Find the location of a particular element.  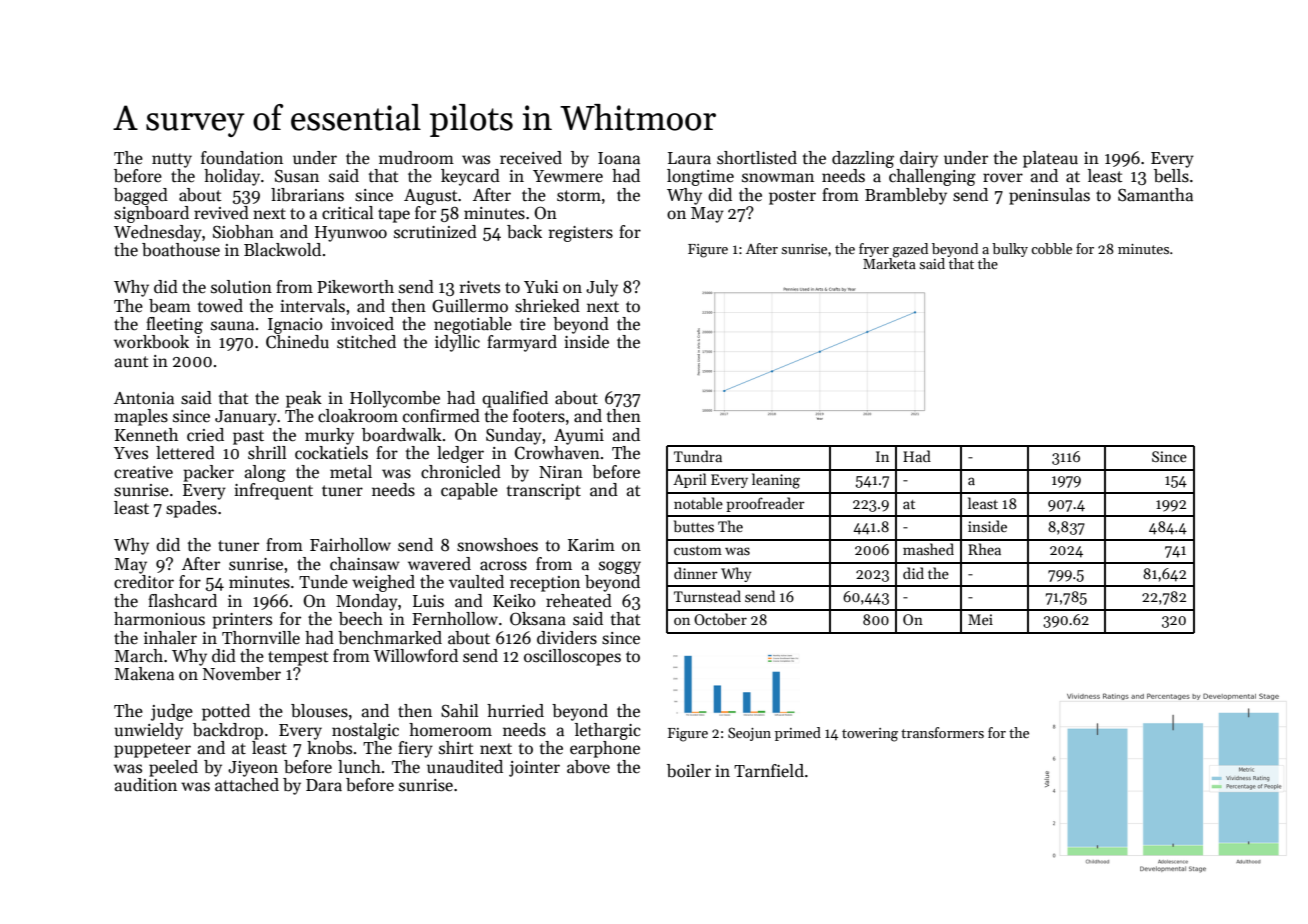

harmonious is located at coordinates (159, 619).
